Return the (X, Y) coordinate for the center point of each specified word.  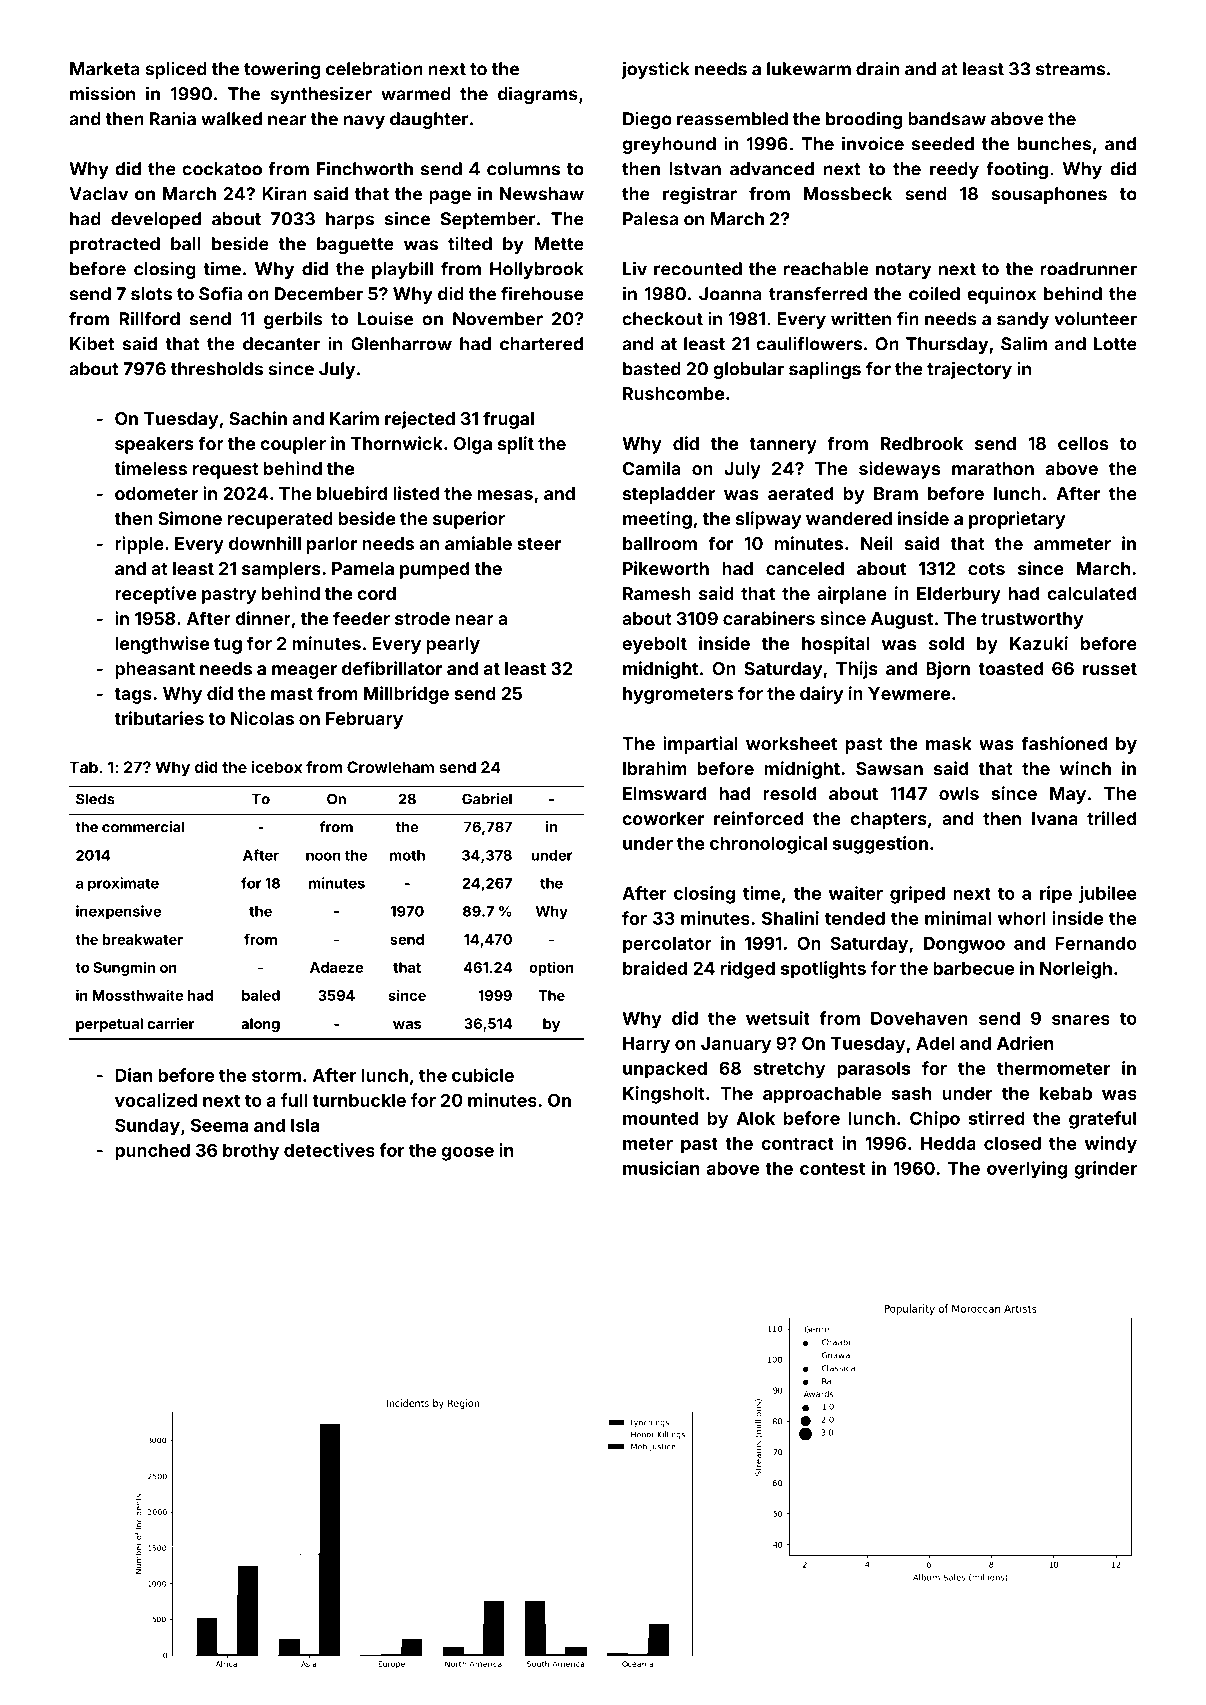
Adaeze (336, 967)
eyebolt (654, 645)
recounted (698, 269)
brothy (251, 1152)
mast (292, 694)
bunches (1054, 144)
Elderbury (959, 595)
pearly (453, 645)
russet (1110, 669)
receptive (155, 595)
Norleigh (1076, 970)
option (551, 968)
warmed (416, 94)
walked (231, 119)
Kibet (92, 343)
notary (903, 271)
